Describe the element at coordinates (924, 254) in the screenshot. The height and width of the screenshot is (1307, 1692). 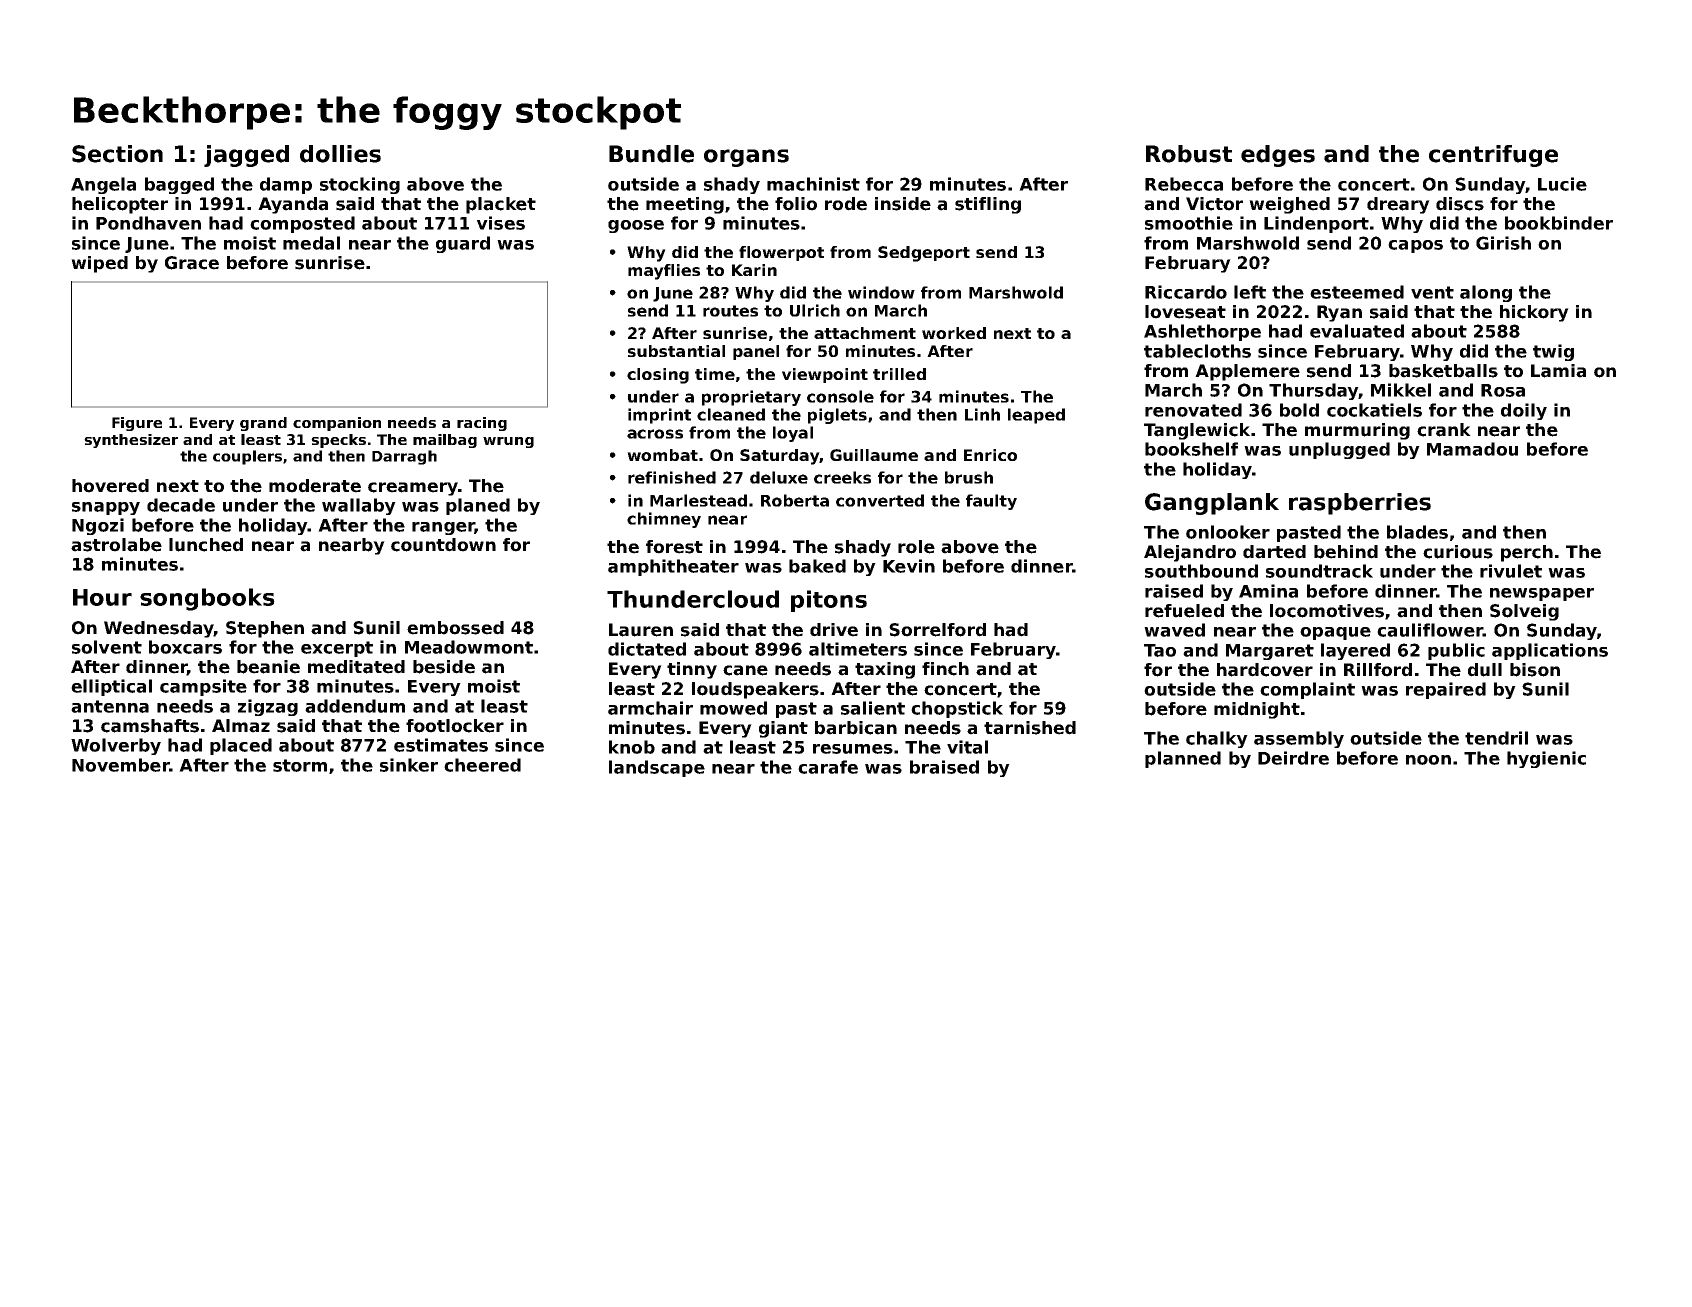
I see `Sedgeport` at that location.
